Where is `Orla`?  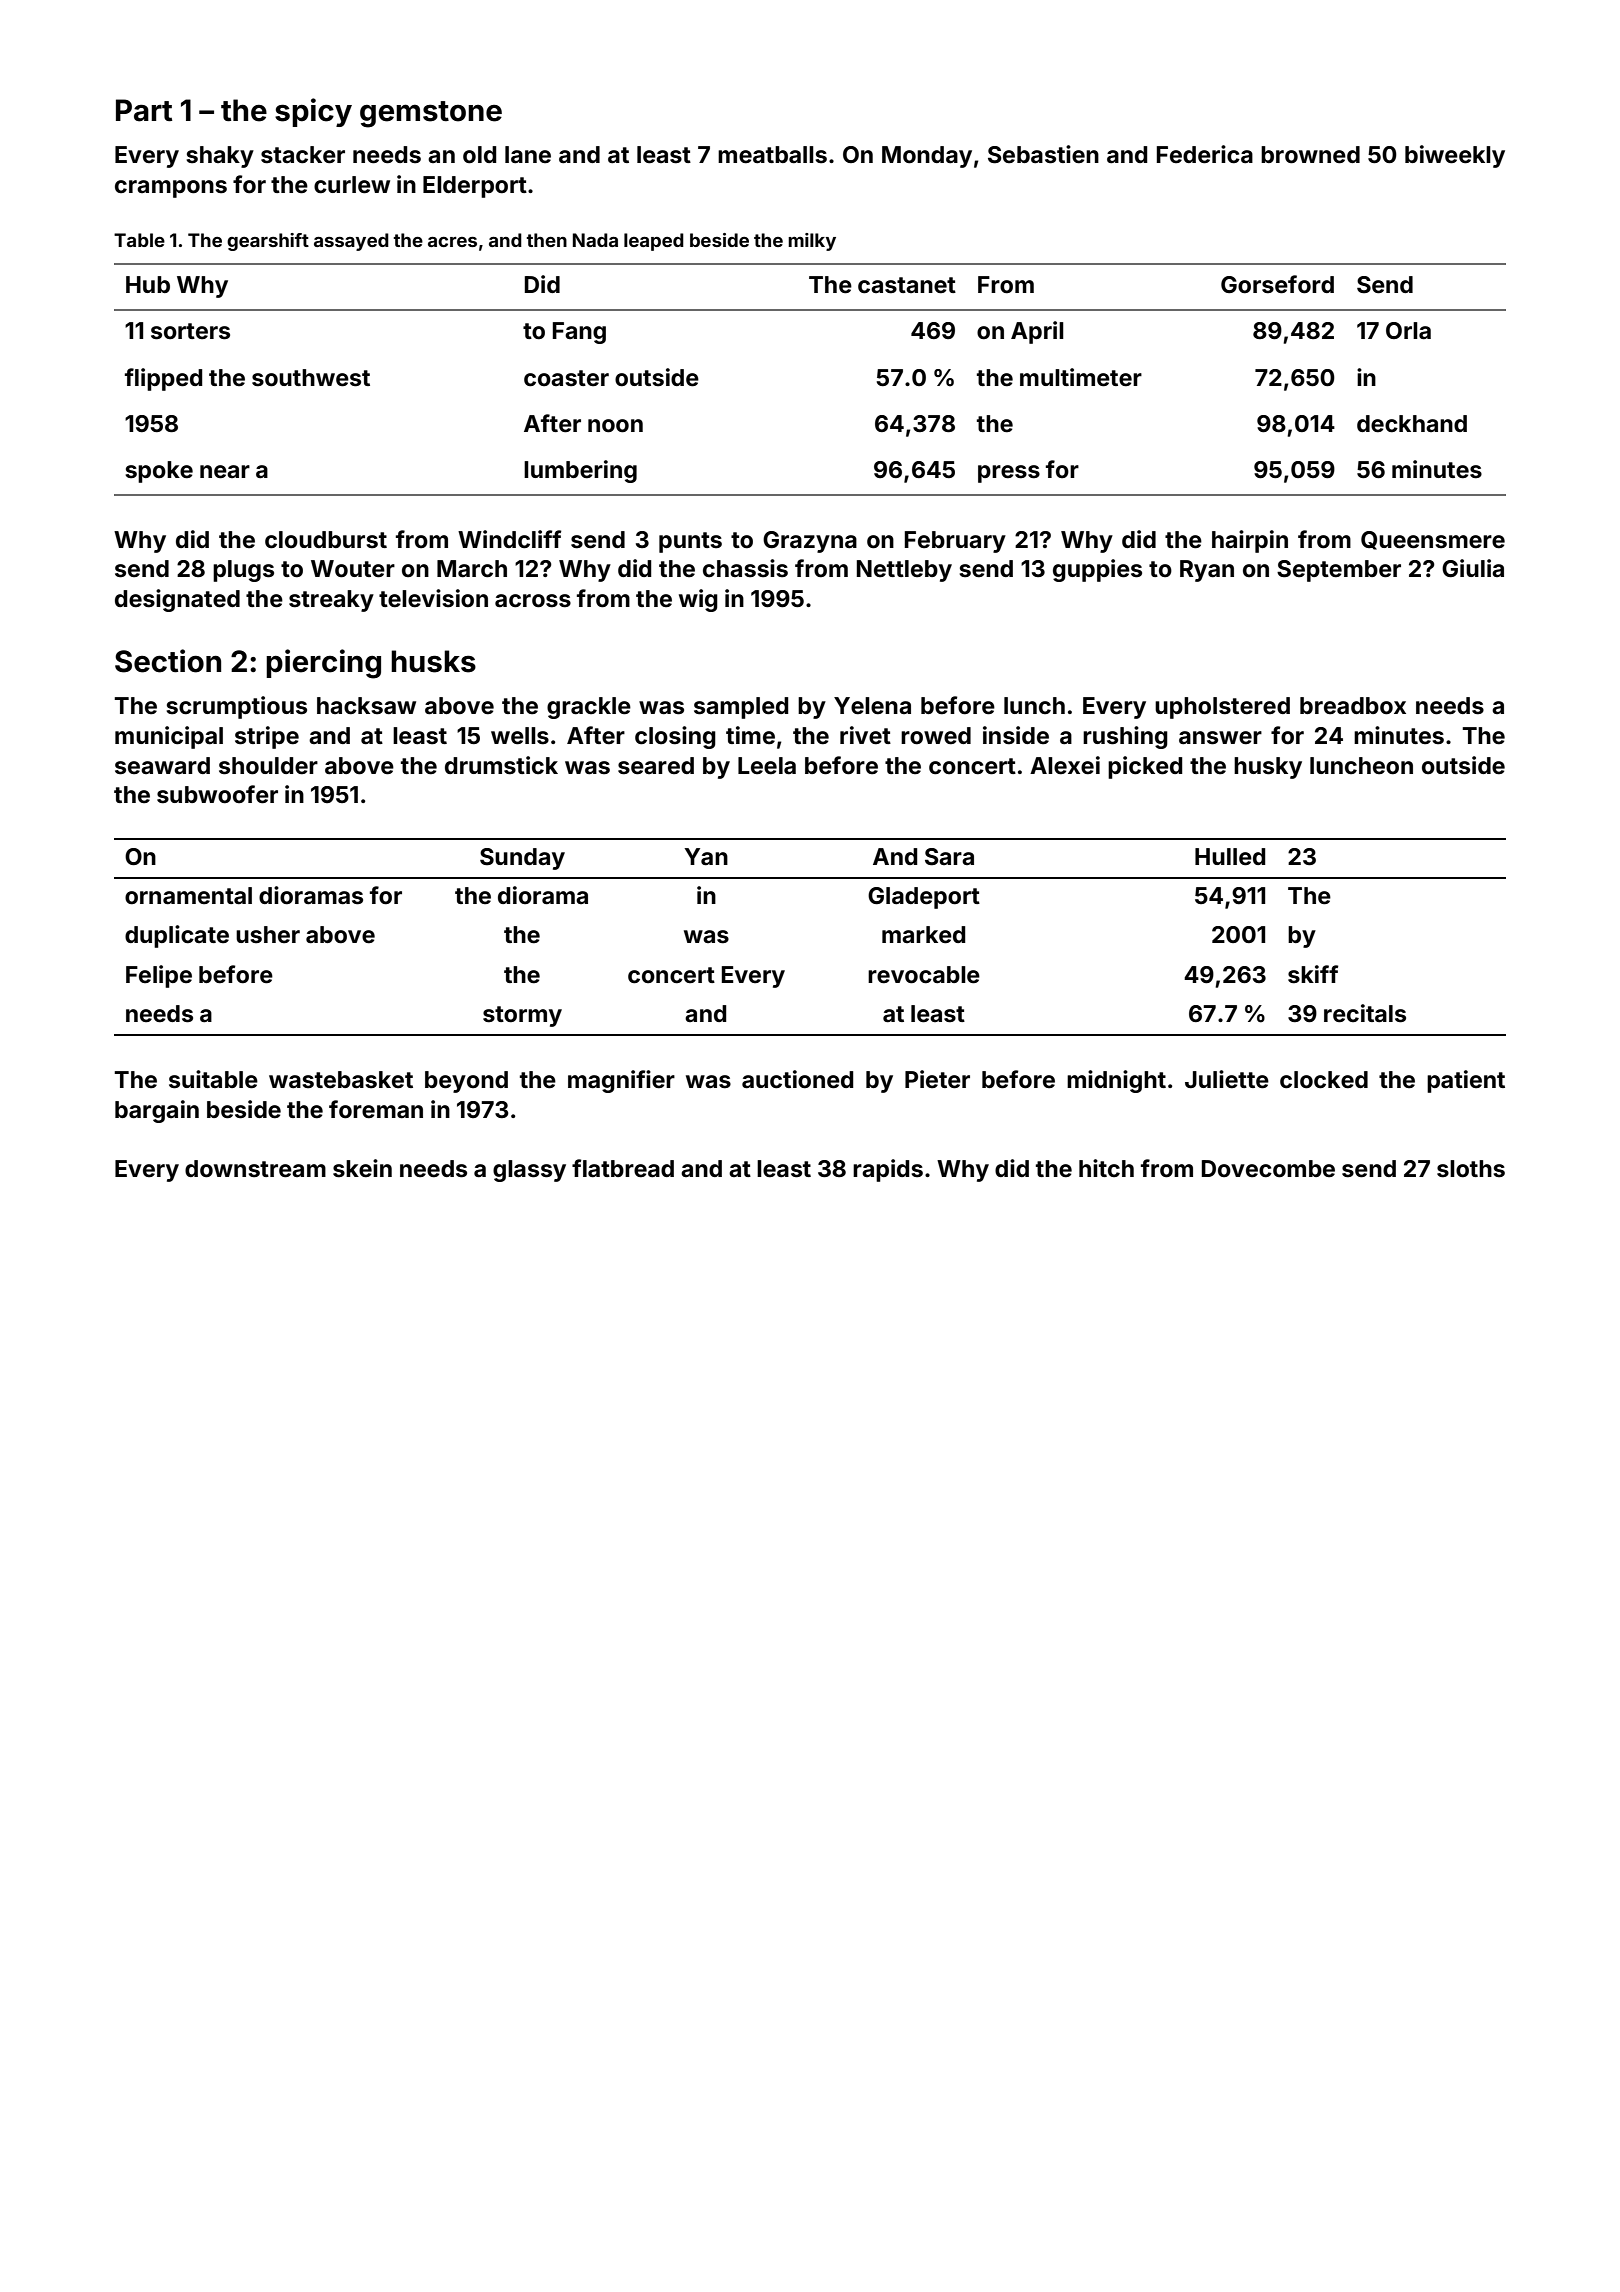 Orla is located at coordinates (1408, 330).
